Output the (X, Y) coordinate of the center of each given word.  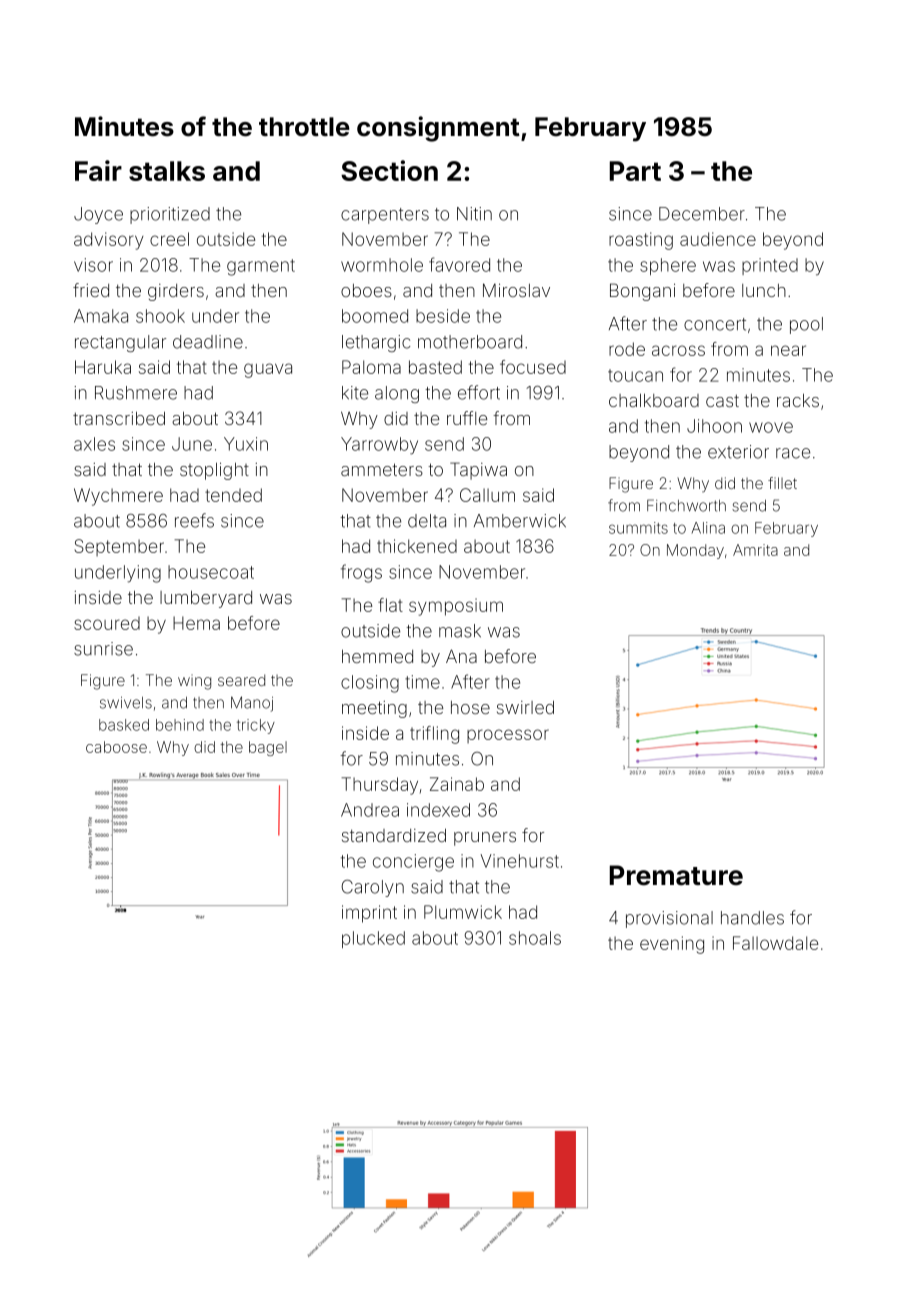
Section (389, 170)
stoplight (214, 471)
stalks (167, 171)
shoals (535, 938)
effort (479, 392)
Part (635, 171)
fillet (782, 483)
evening (672, 945)
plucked (373, 939)
